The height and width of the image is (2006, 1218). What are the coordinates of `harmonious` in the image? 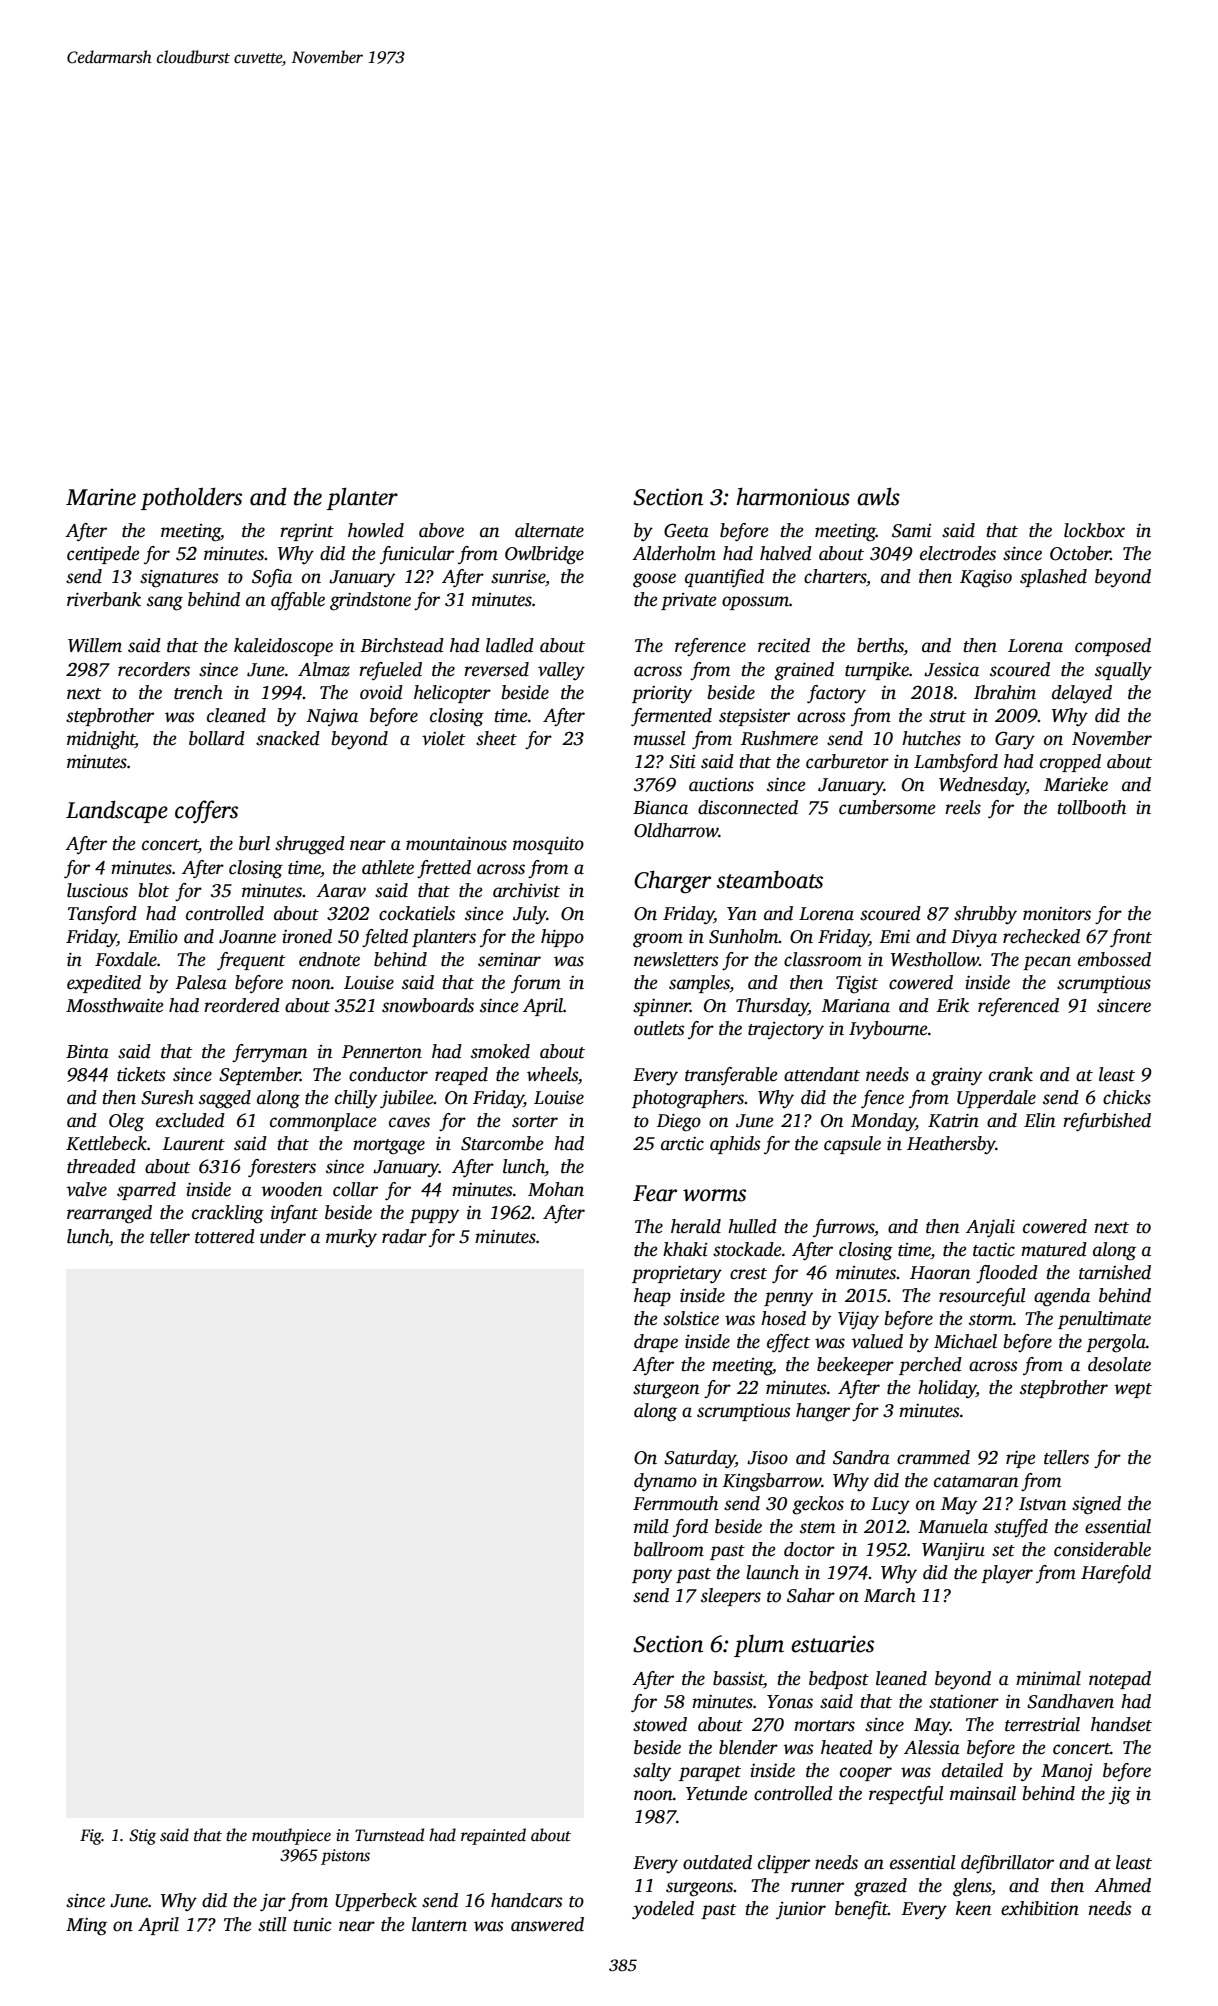 It's located at (793, 496).
